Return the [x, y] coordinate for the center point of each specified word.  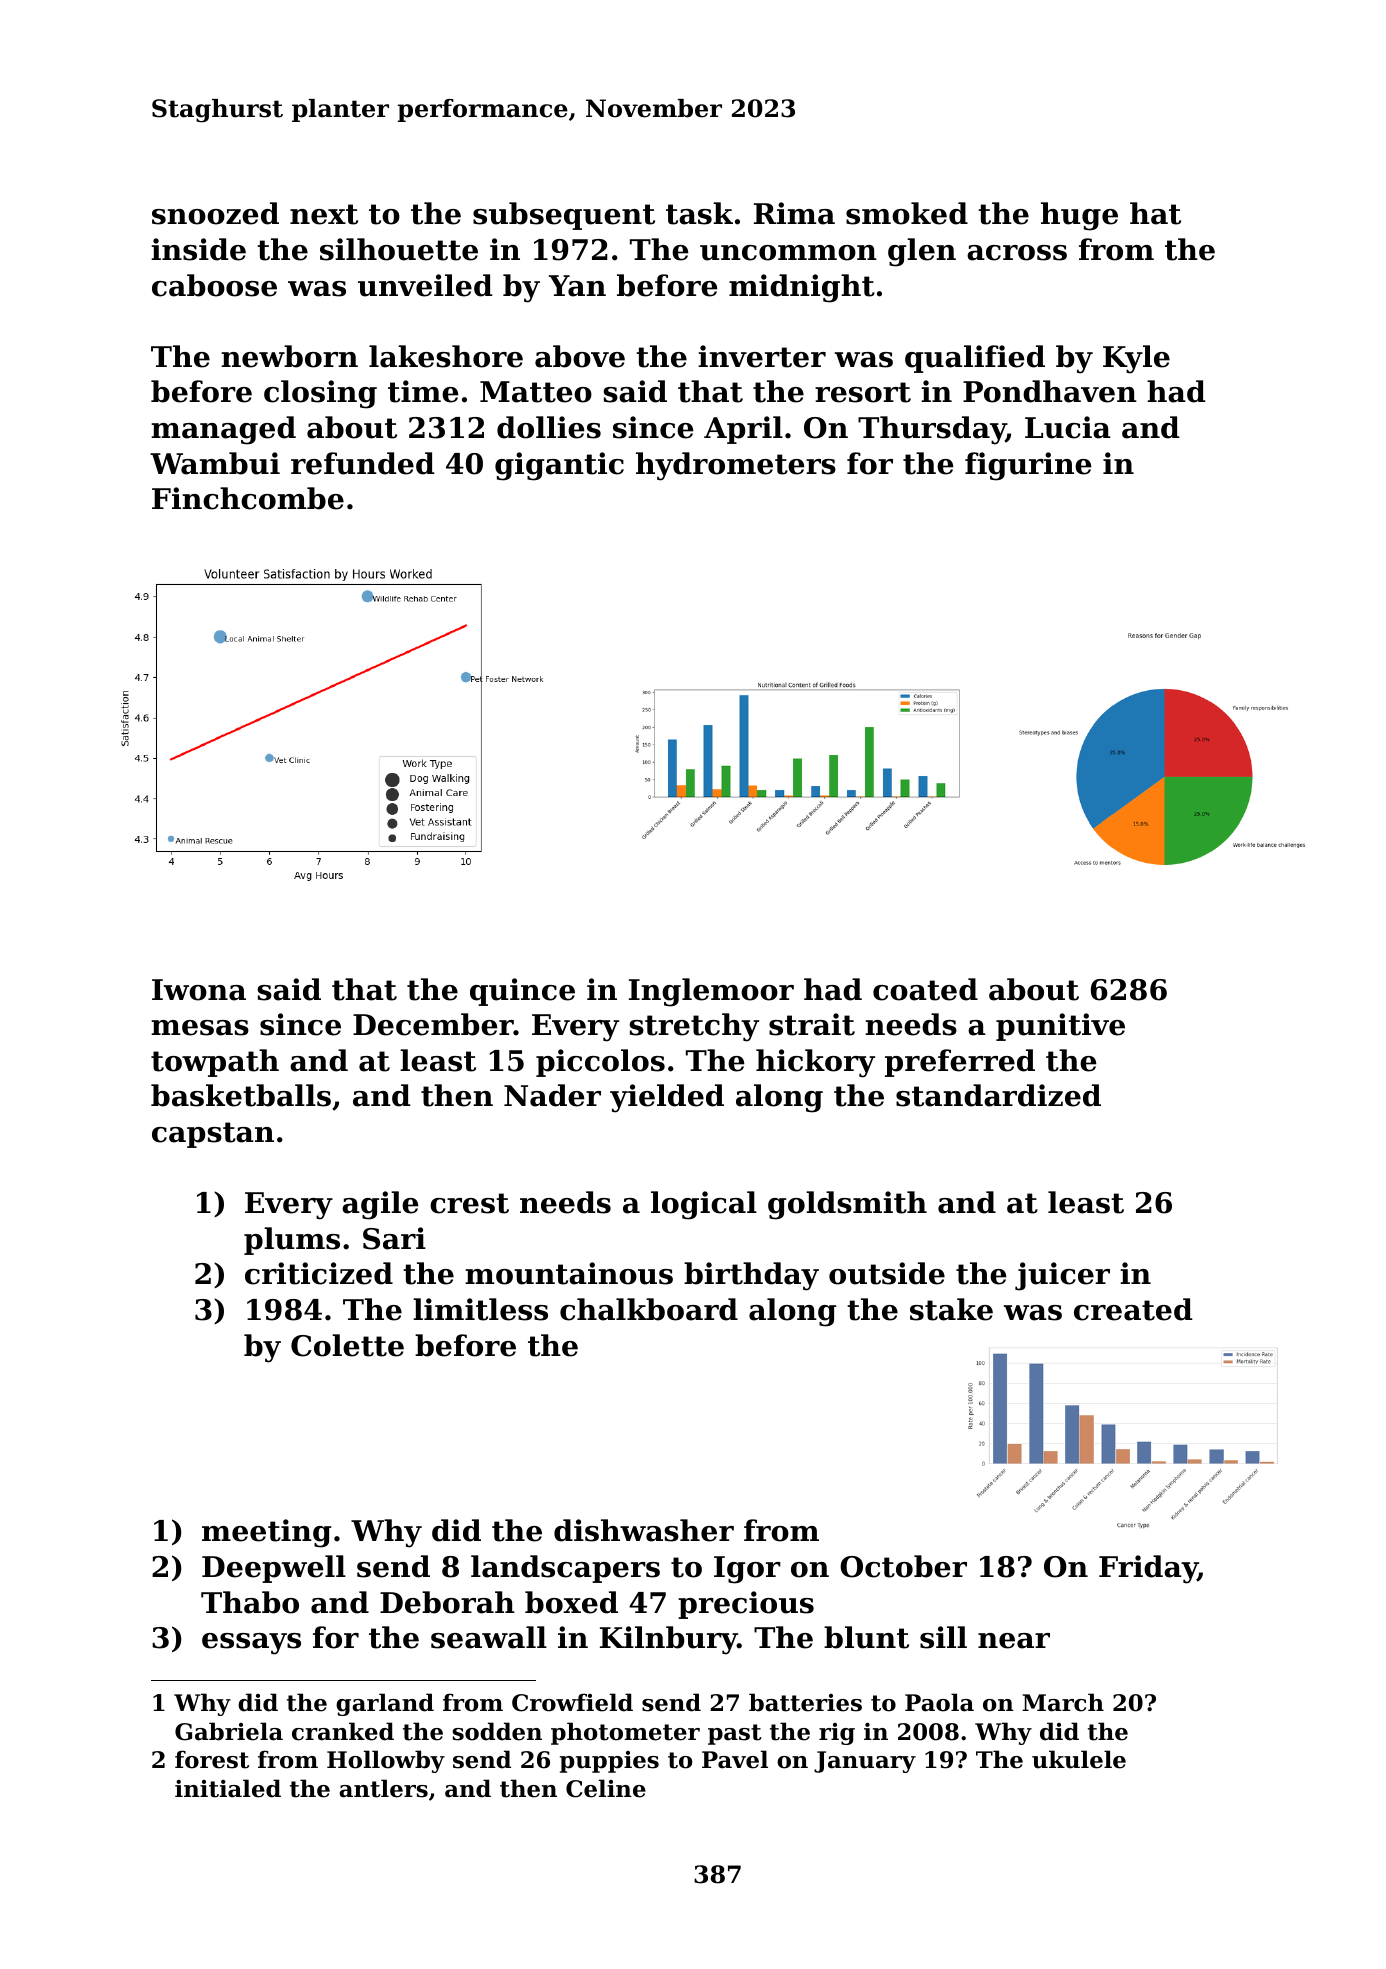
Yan [577, 286]
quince [522, 992]
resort [863, 392]
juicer [1062, 1276]
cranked [343, 1731]
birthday [751, 1276]
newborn [289, 356]
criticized [319, 1273]
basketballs [241, 1095]
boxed [571, 1602]
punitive [1060, 1027]
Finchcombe [248, 498]
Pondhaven [1050, 391]
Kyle [1136, 359]
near [1014, 1641]
